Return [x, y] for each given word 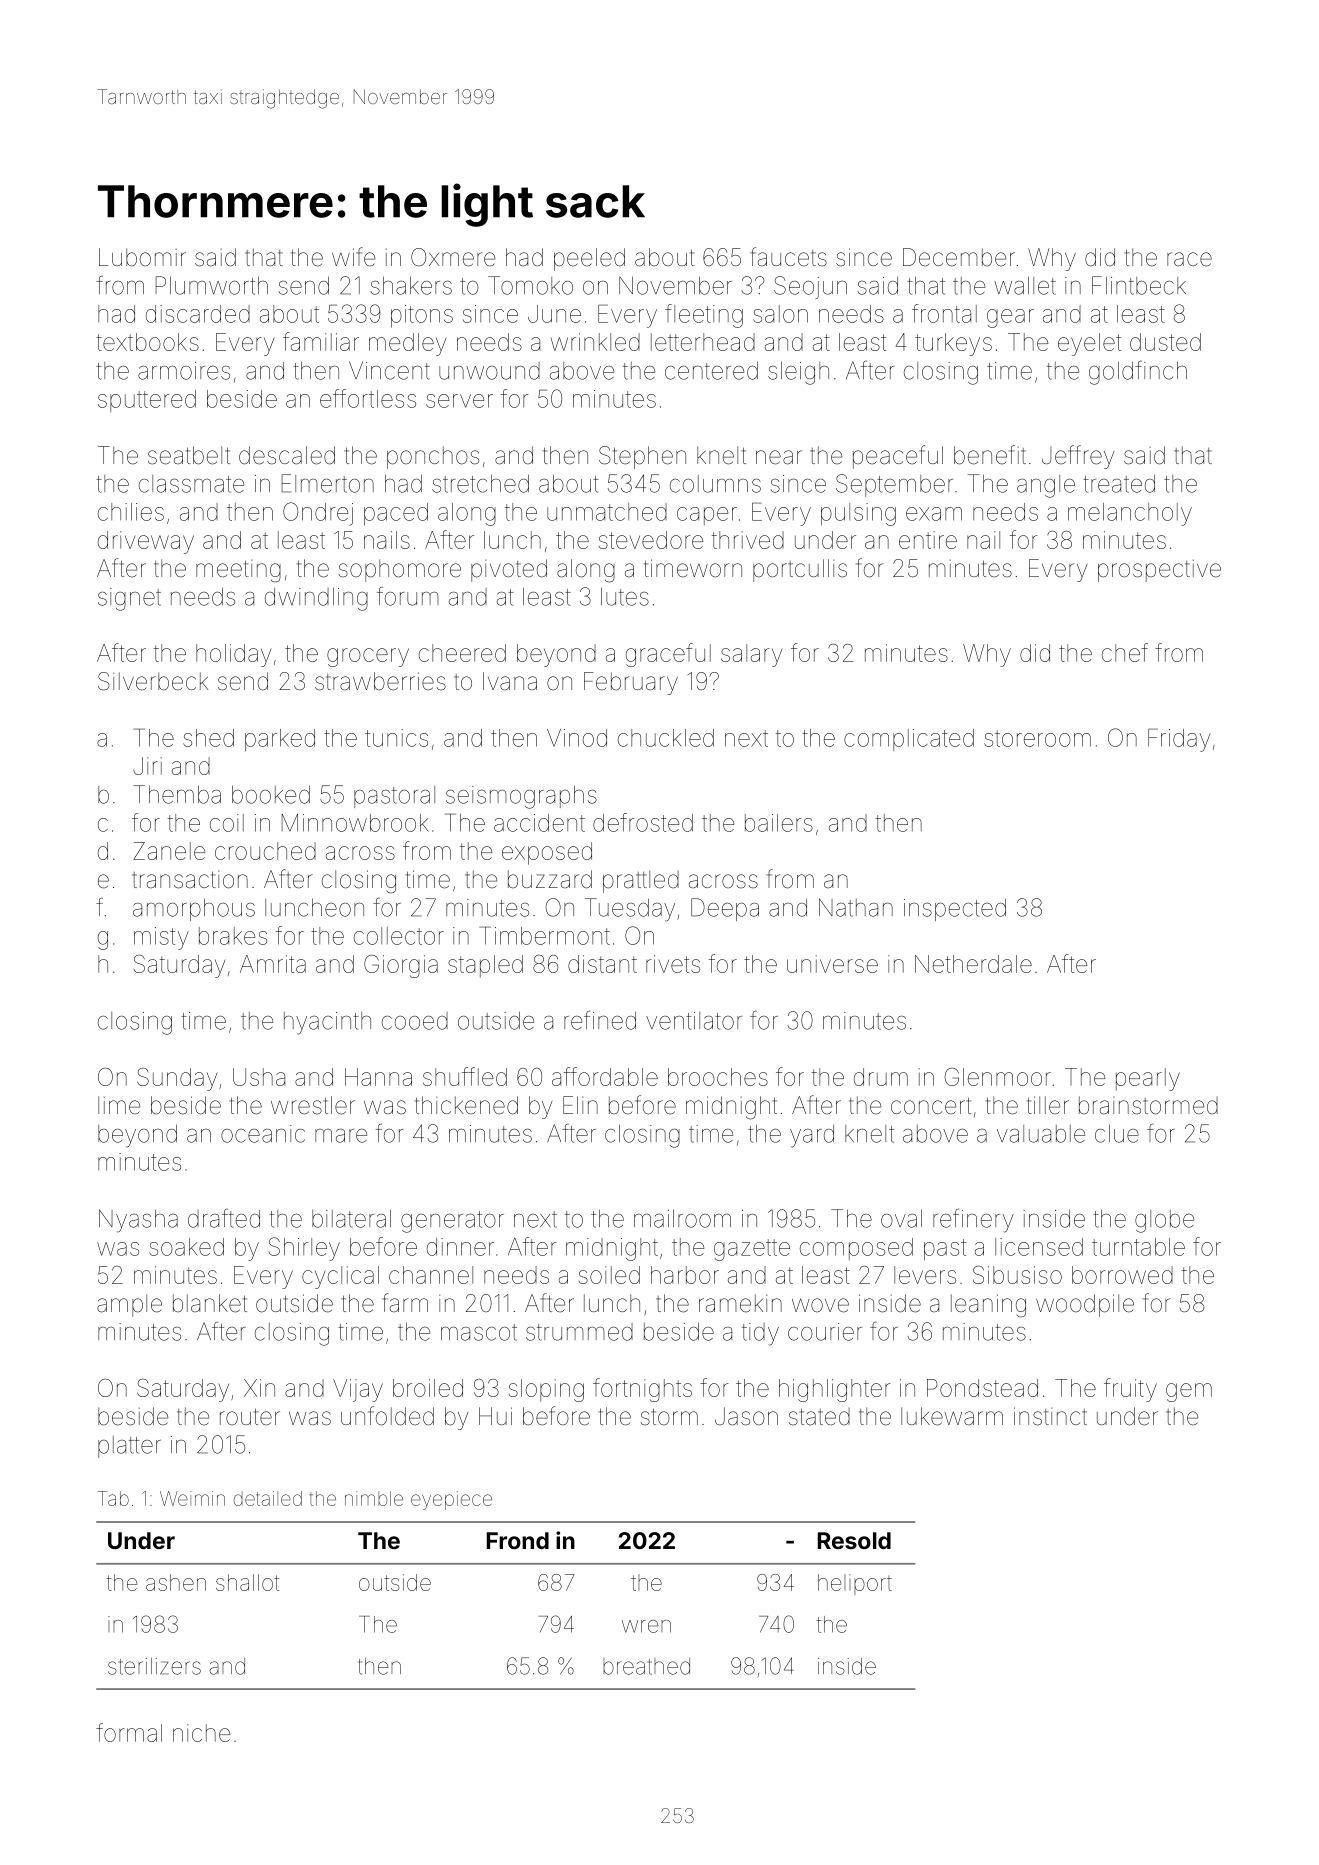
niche [201, 1733]
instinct [1050, 1416]
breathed [646, 1666]
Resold [854, 1540]
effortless [368, 398]
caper [707, 516]
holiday [234, 655]
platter [129, 1447]
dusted [1165, 342]
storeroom [1037, 738]
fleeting [704, 316]
